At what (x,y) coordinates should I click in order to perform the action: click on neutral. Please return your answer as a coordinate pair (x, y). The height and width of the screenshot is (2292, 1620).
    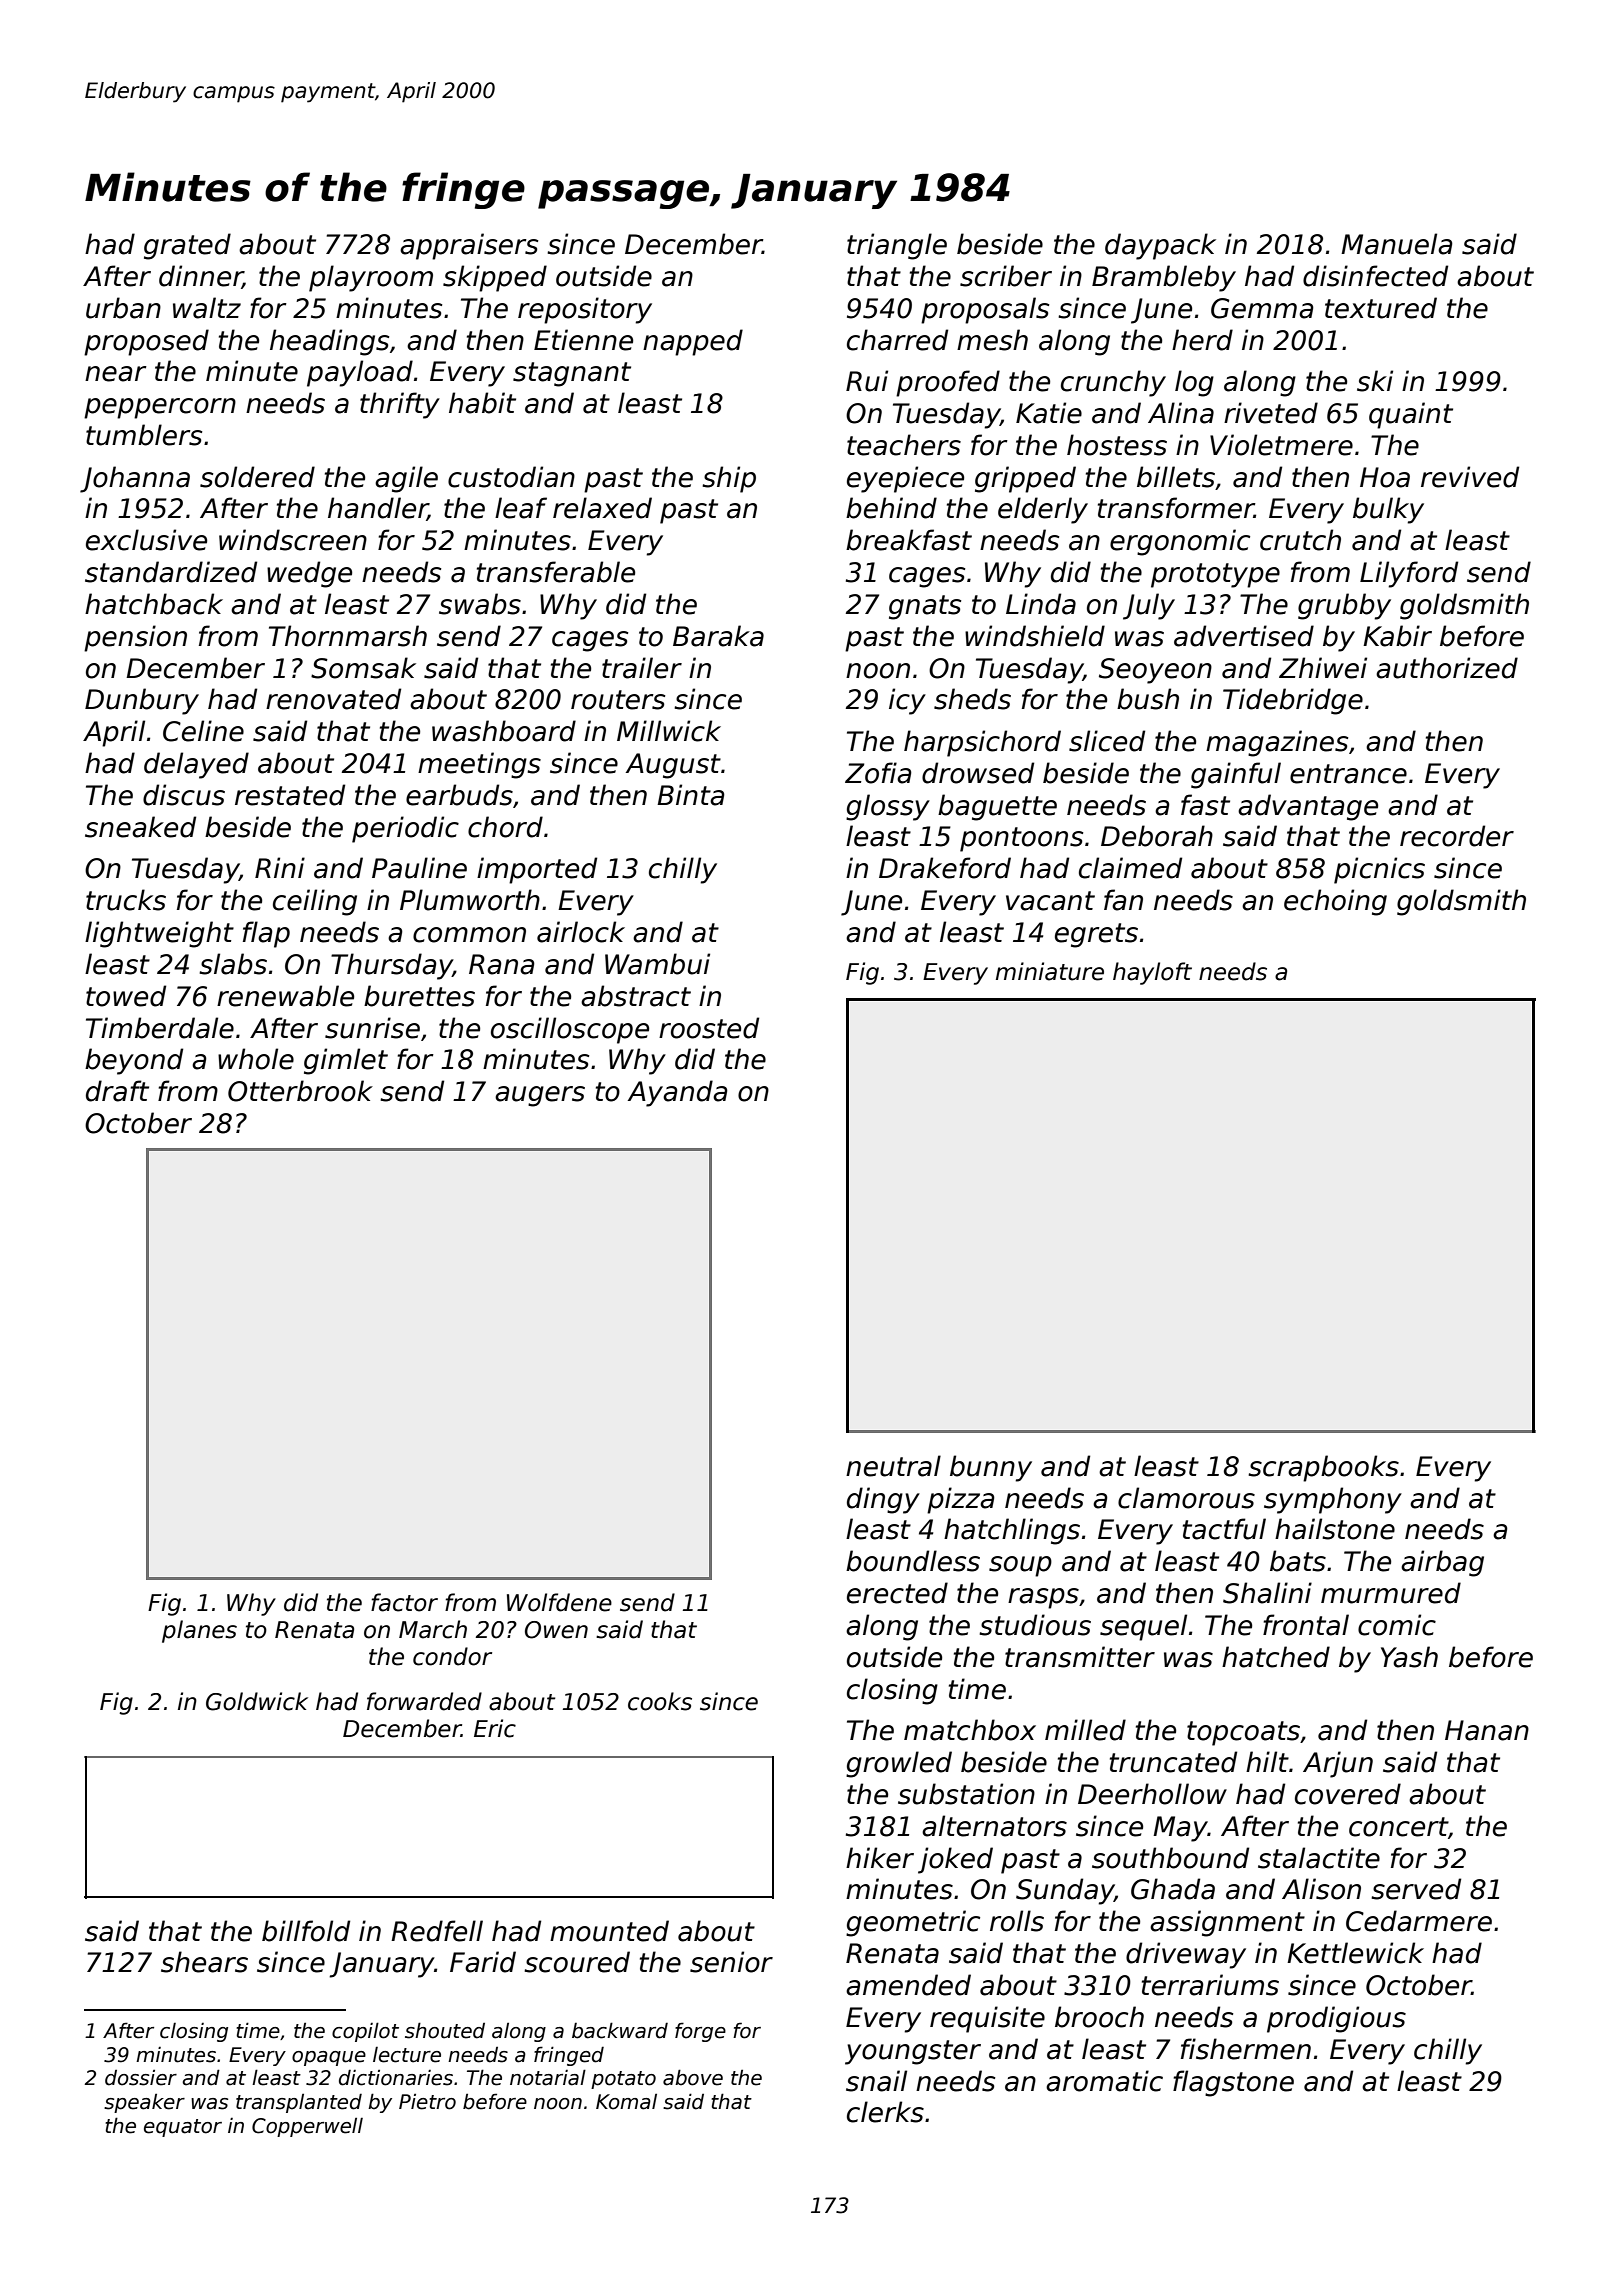
    Looking at the image, I should click on (893, 1466).
